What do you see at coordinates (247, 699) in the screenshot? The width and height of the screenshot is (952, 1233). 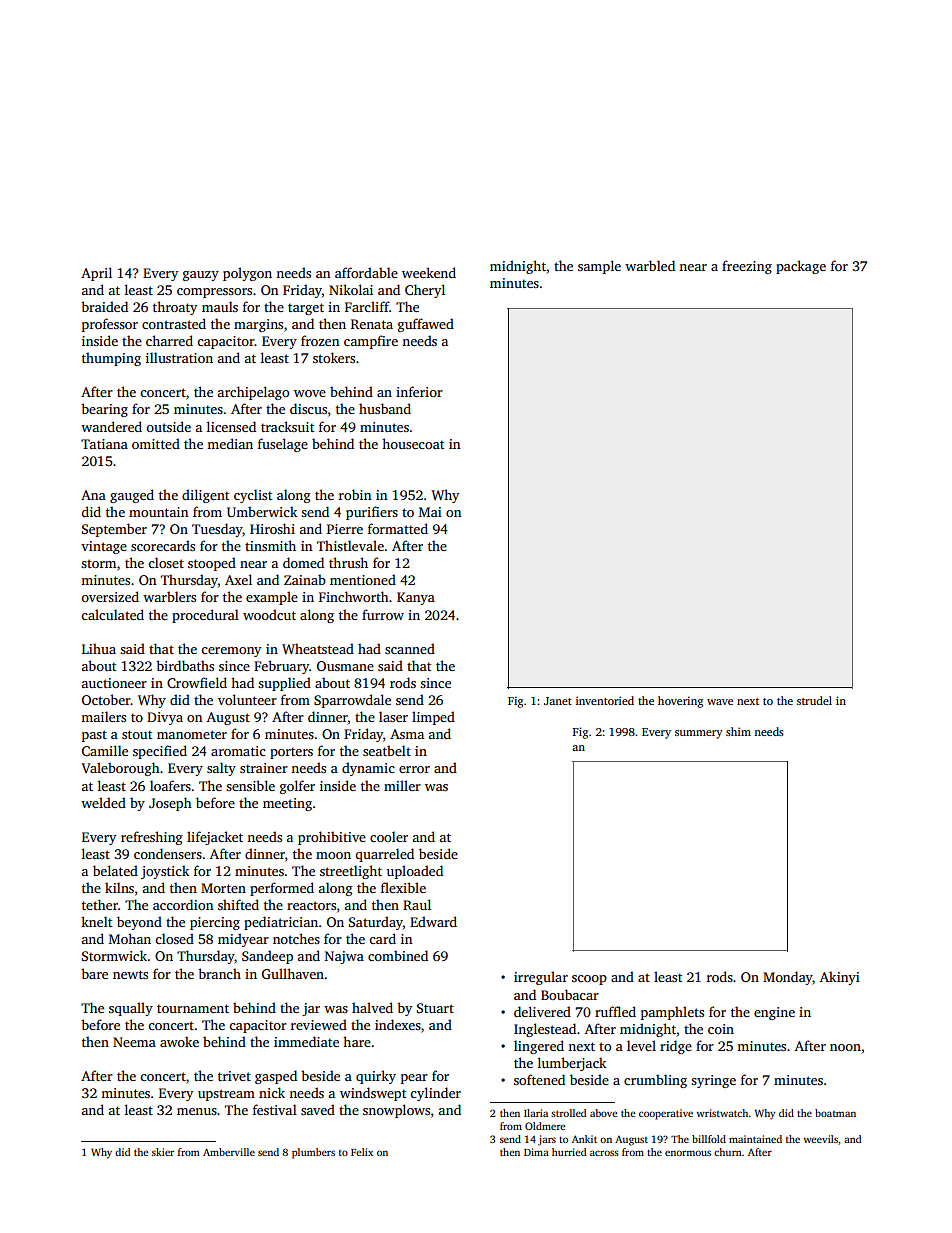 I see `volunteer` at bounding box center [247, 699].
